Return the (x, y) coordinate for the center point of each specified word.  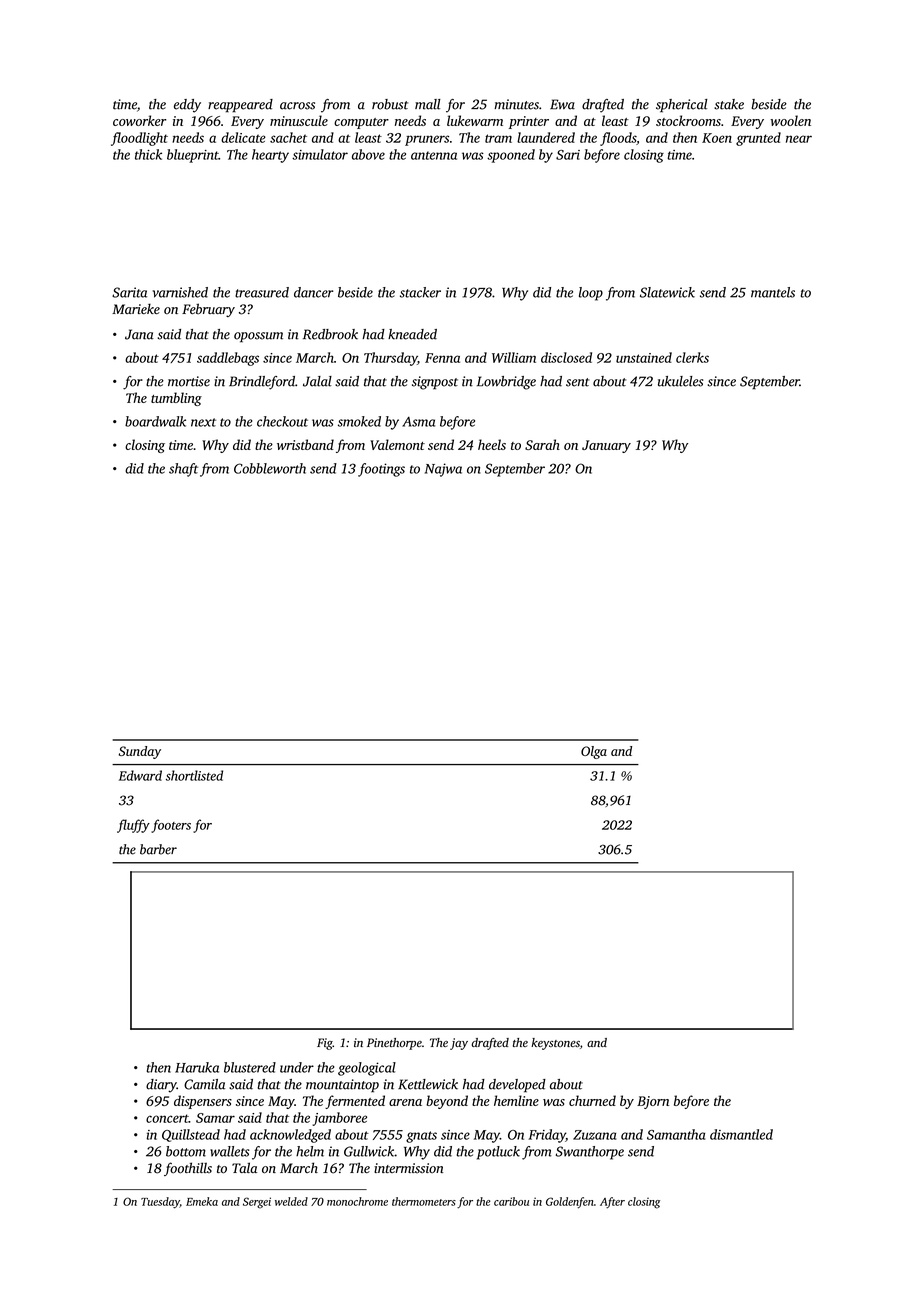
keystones (555, 1044)
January (606, 446)
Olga (594, 752)
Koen (717, 138)
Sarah (542, 444)
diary (161, 1086)
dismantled (741, 1134)
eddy (187, 106)
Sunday (140, 752)
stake (729, 104)
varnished (180, 292)
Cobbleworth (270, 468)
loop (591, 294)
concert (167, 1118)
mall (428, 104)
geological (367, 1069)
